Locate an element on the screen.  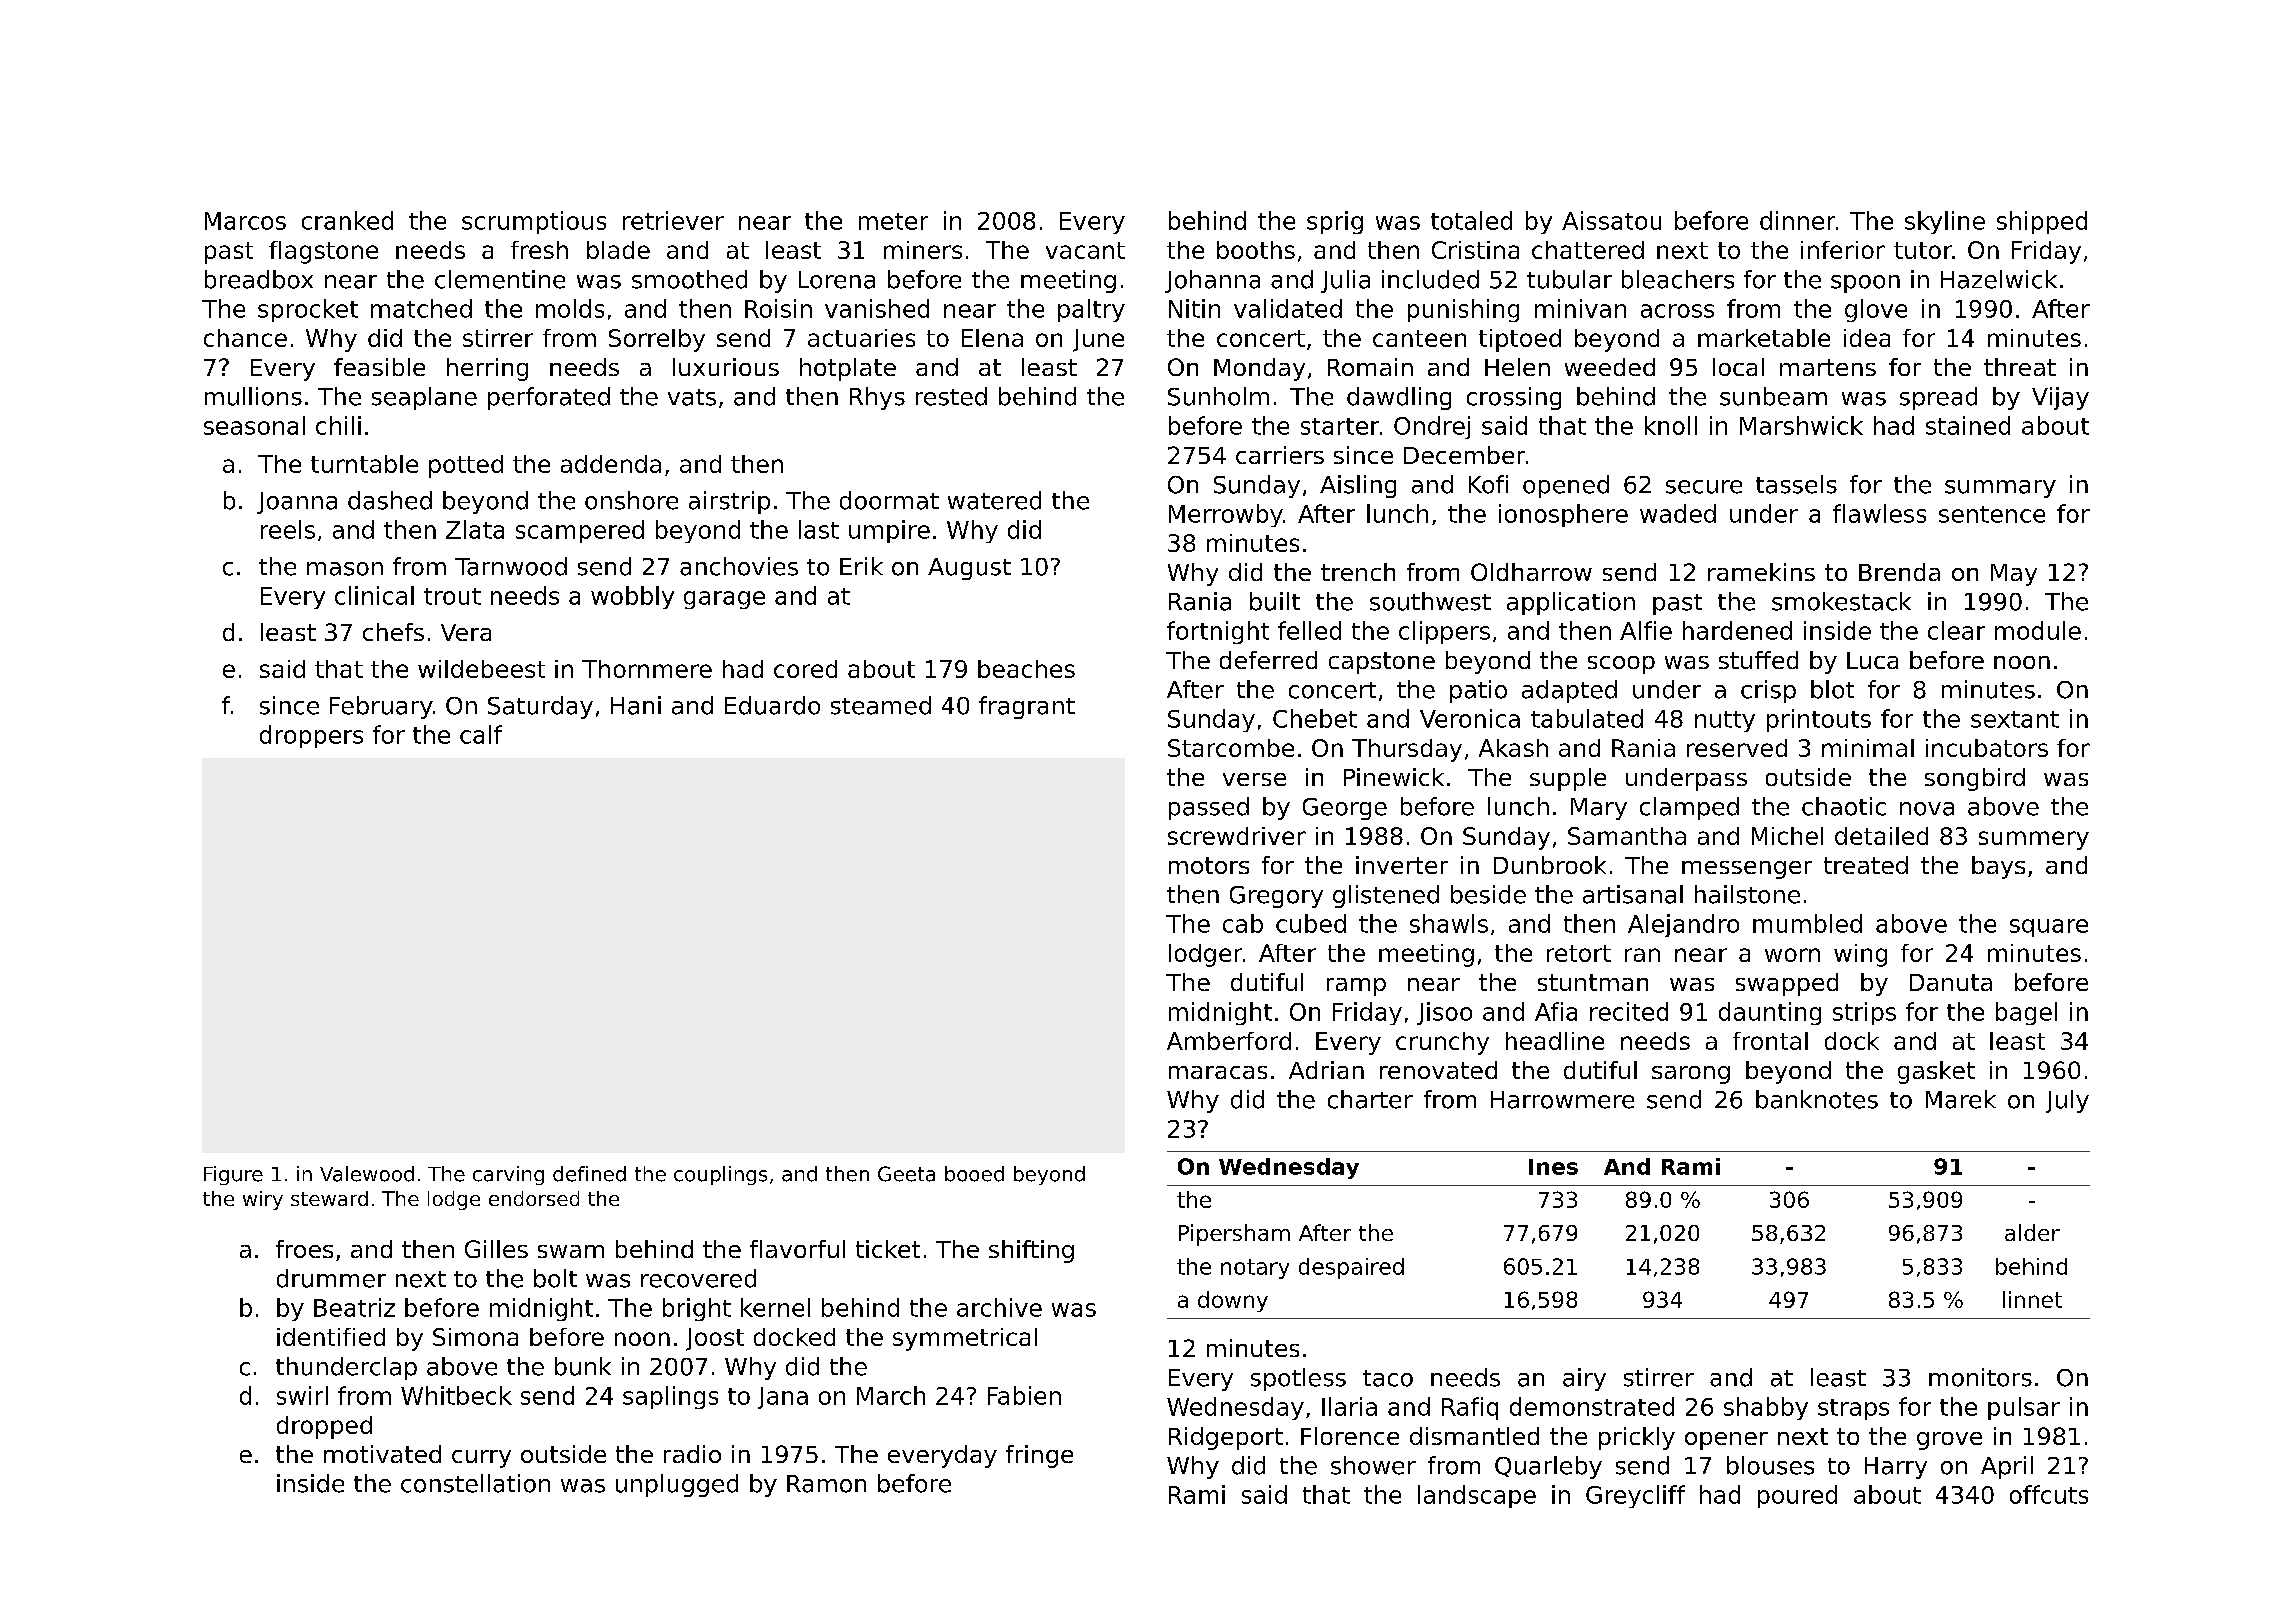
dinner is located at coordinates (1797, 220).
